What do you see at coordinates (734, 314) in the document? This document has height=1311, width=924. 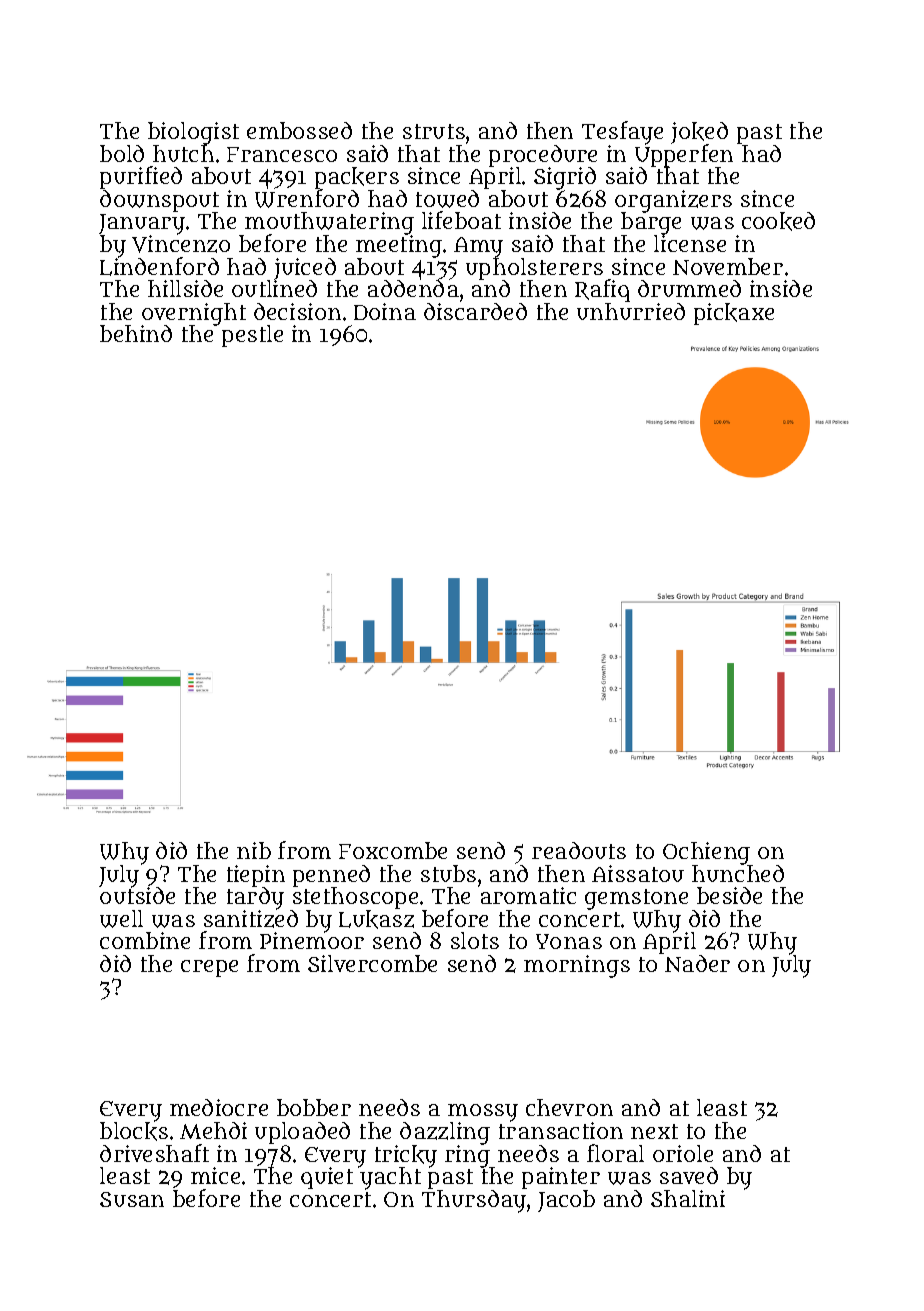 I see `pickaxe` at bounding box center [734, 314].
